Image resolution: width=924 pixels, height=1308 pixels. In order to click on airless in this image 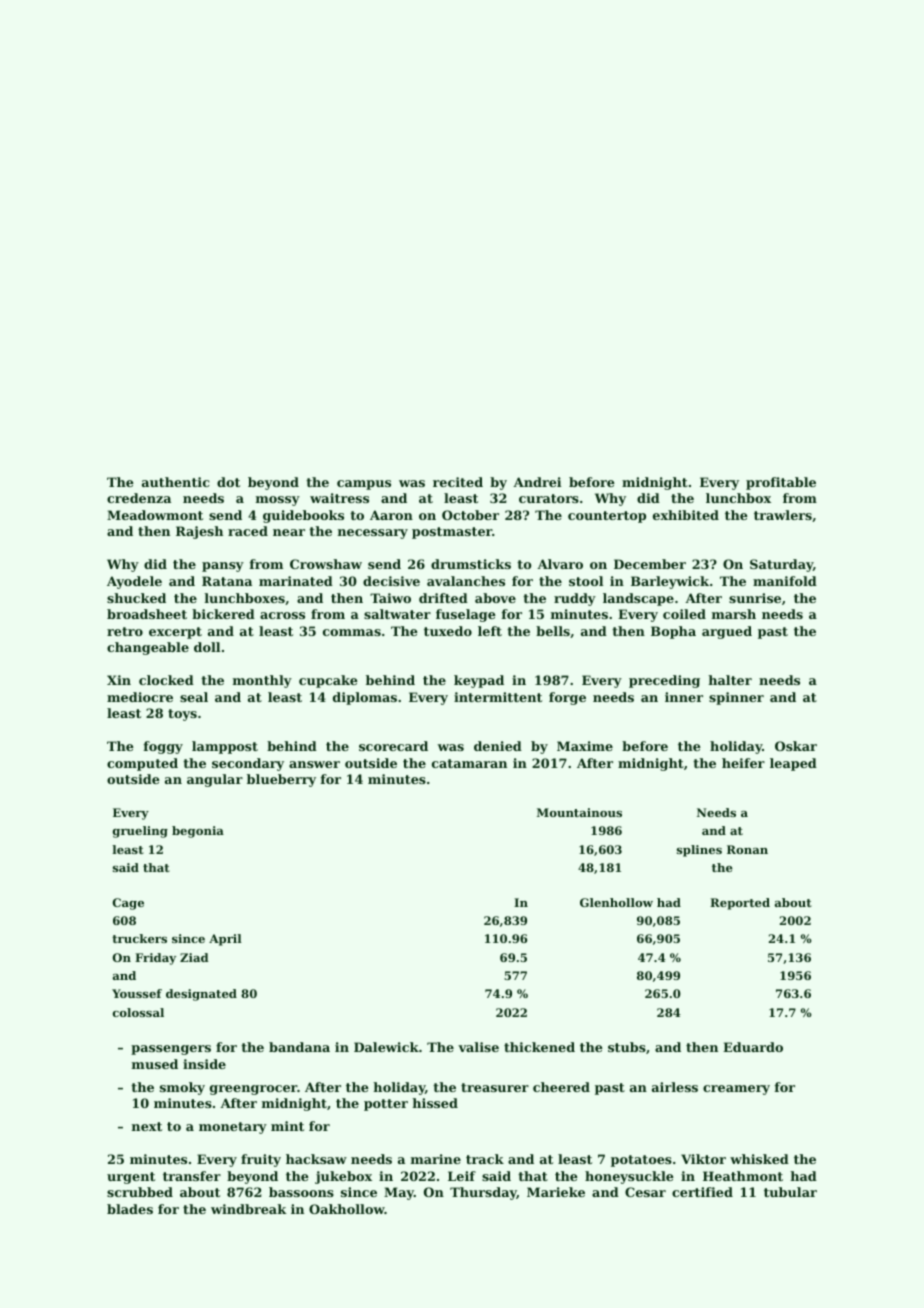, I will do `click(675, 1087)`.
